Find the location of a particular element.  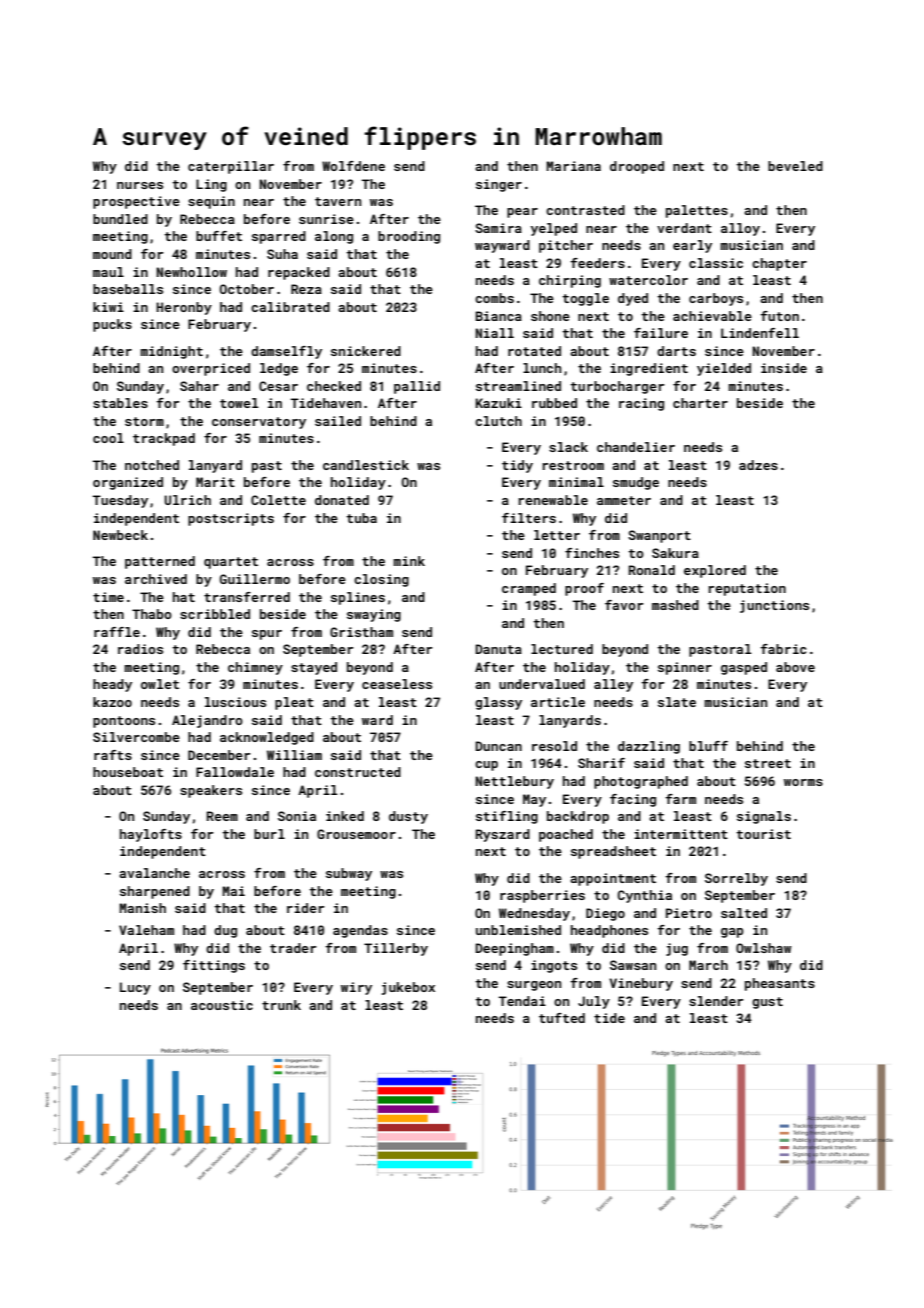

Danuta is located at coordinates (498, 649).
